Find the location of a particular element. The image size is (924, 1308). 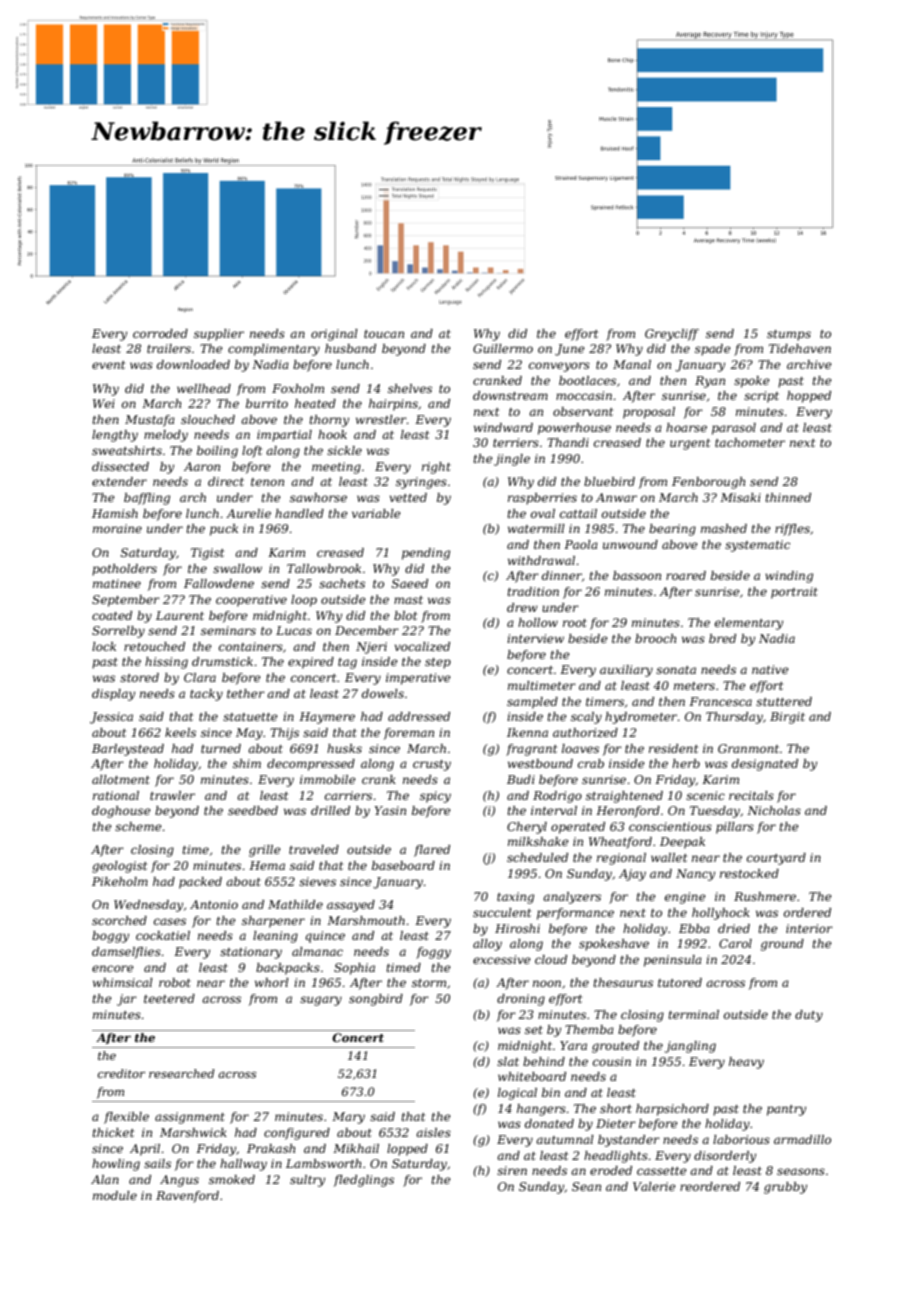

grubby is located at coordinates (785, 1188).
